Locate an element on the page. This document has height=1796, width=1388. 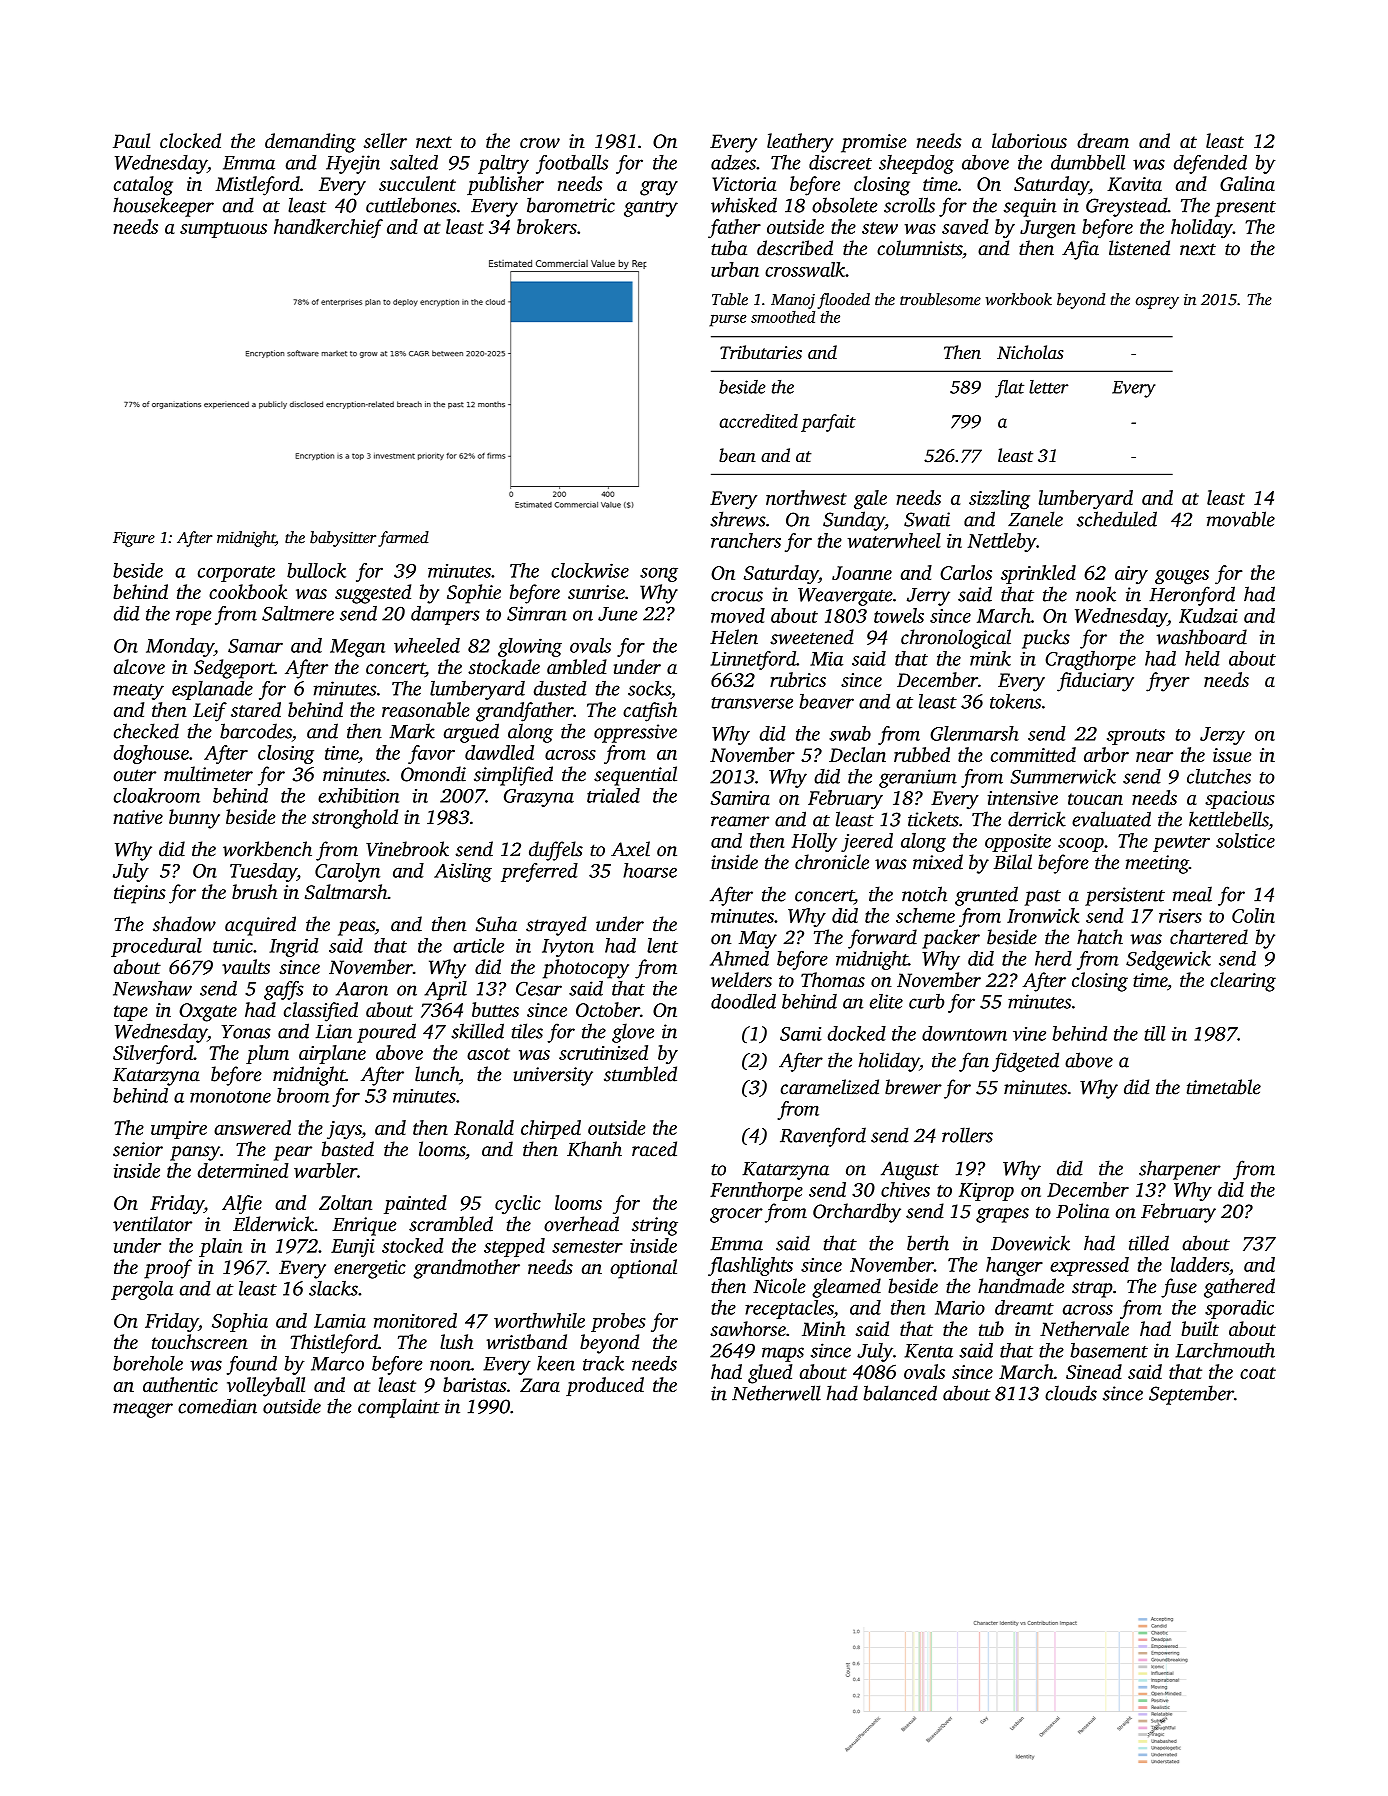
borehole is located at coordinates (148, 1363).
